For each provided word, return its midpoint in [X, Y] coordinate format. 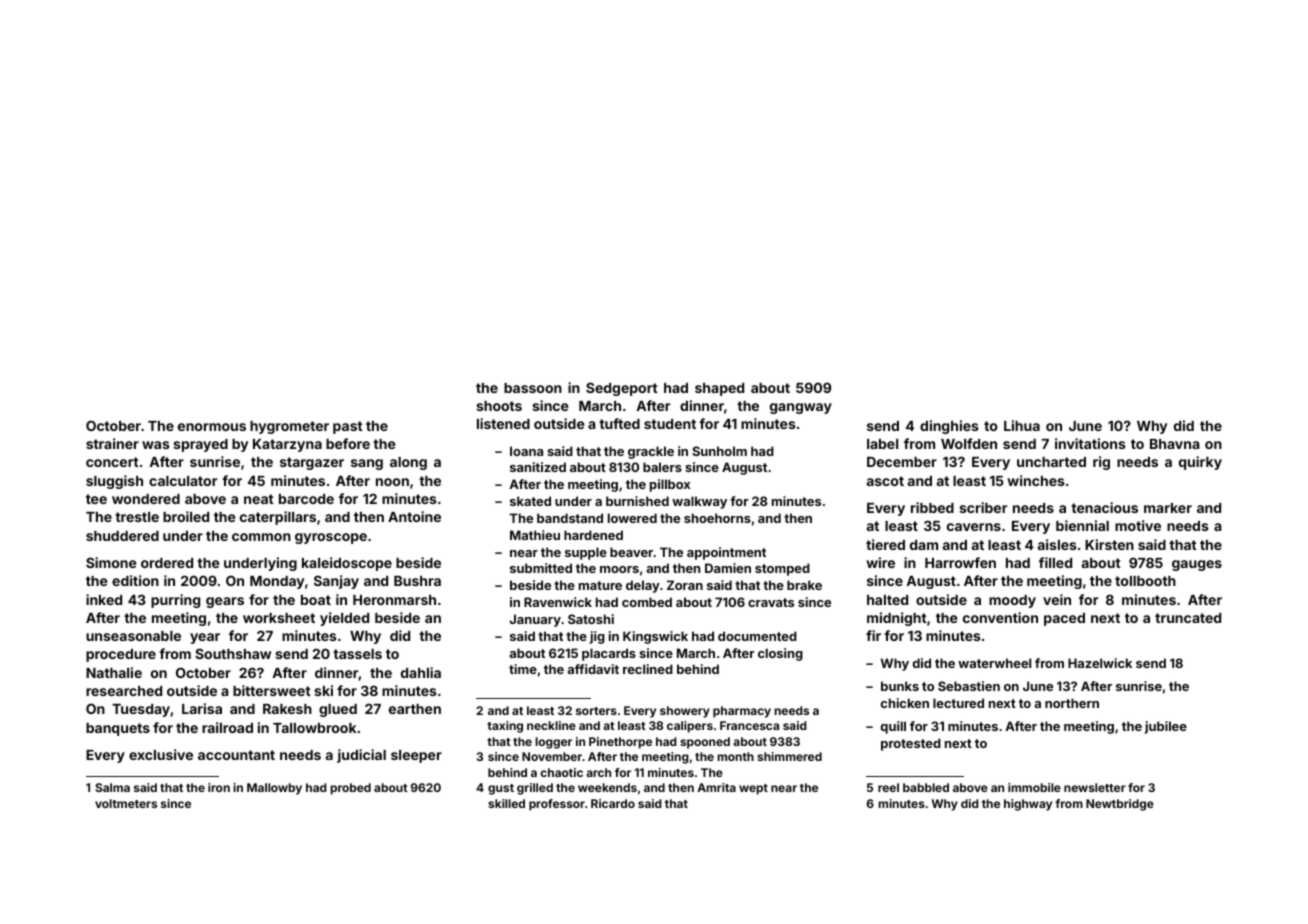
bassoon [533, 388]
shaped [719, 389]
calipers [690, 727]
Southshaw [233, 653]
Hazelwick [1100, 663]
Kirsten [1109, 544]
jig [597, 637]
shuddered [122, 536]
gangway [801, 408]
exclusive [161, 754]
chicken [905, 703]
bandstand [570, 518]
